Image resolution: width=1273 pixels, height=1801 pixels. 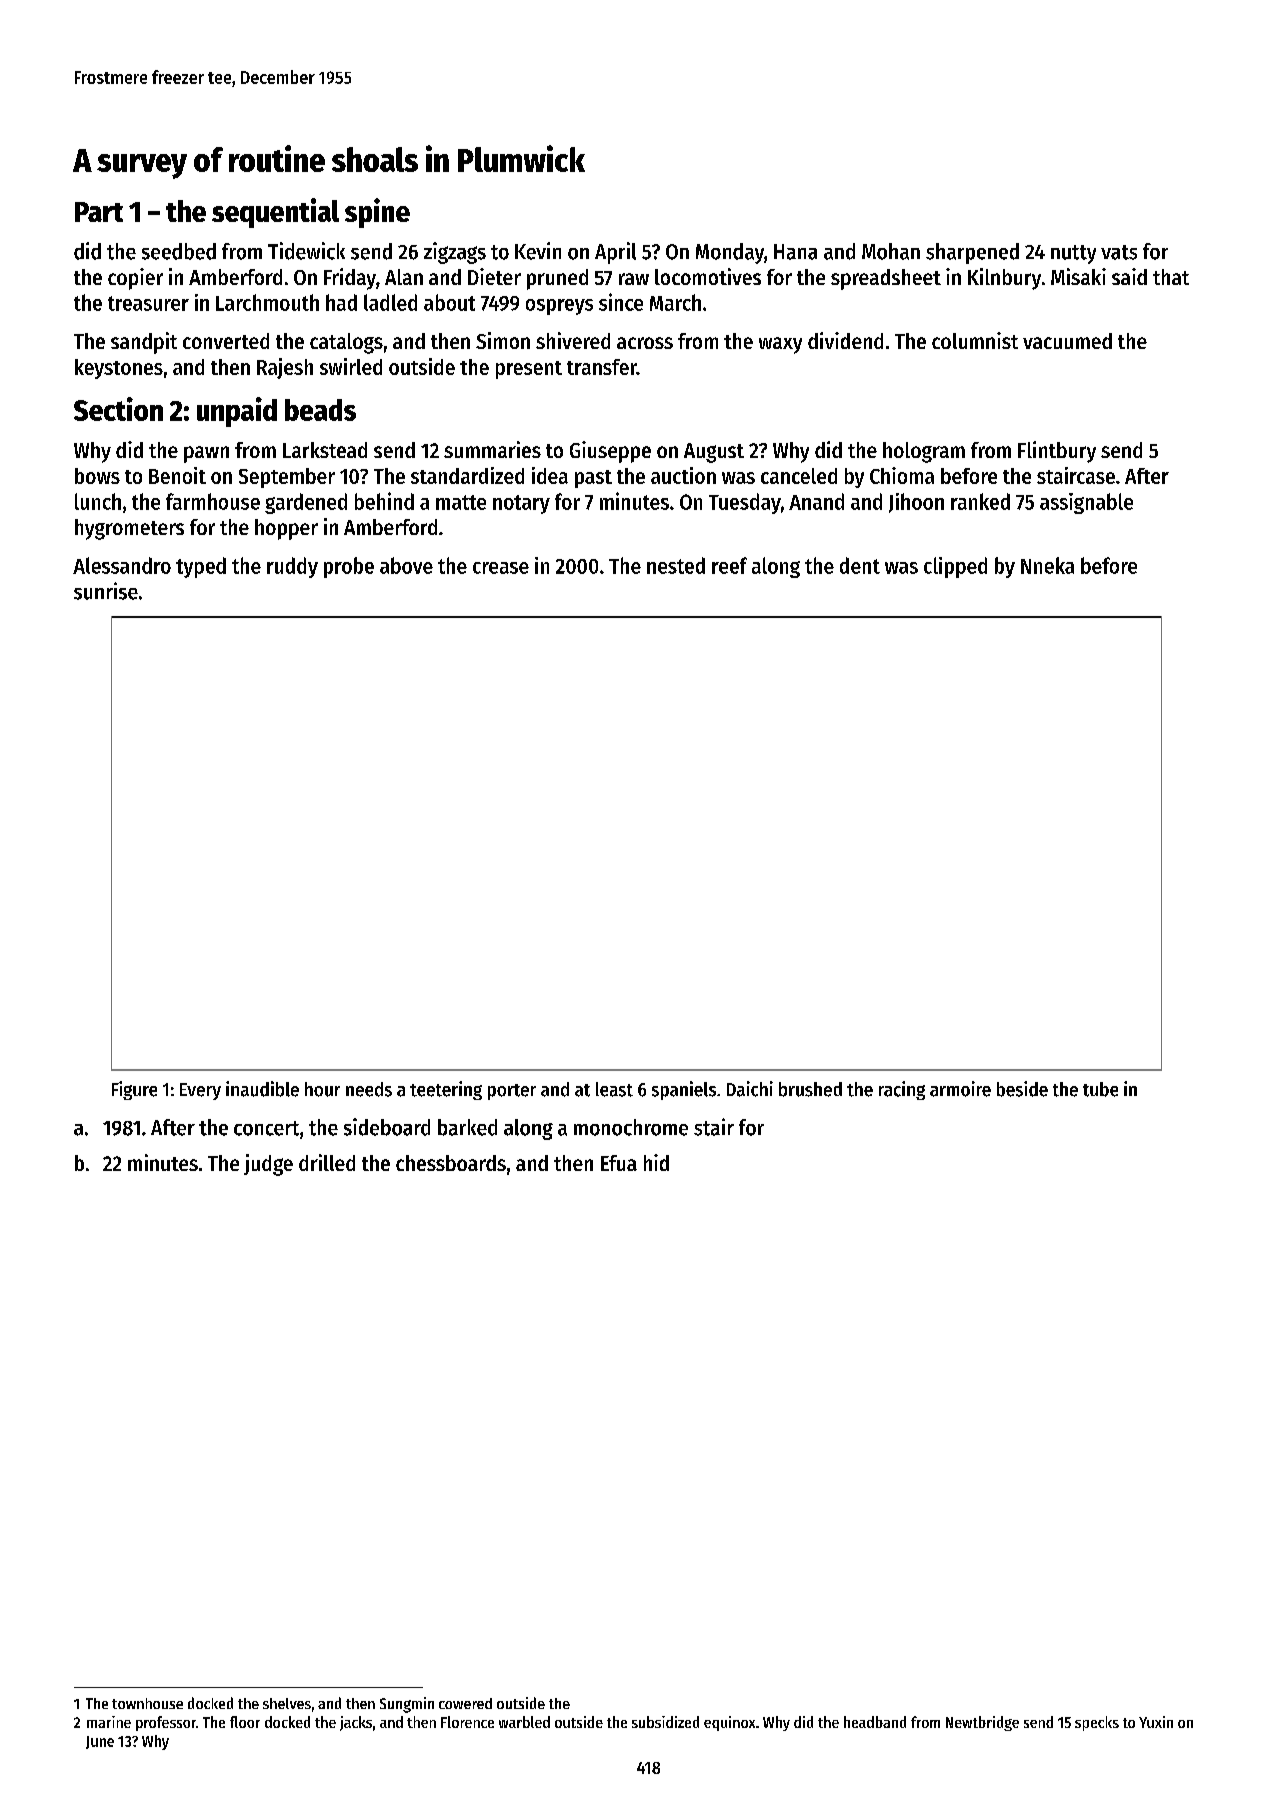 I want to click on hour, so click(x=322, y=1089).
